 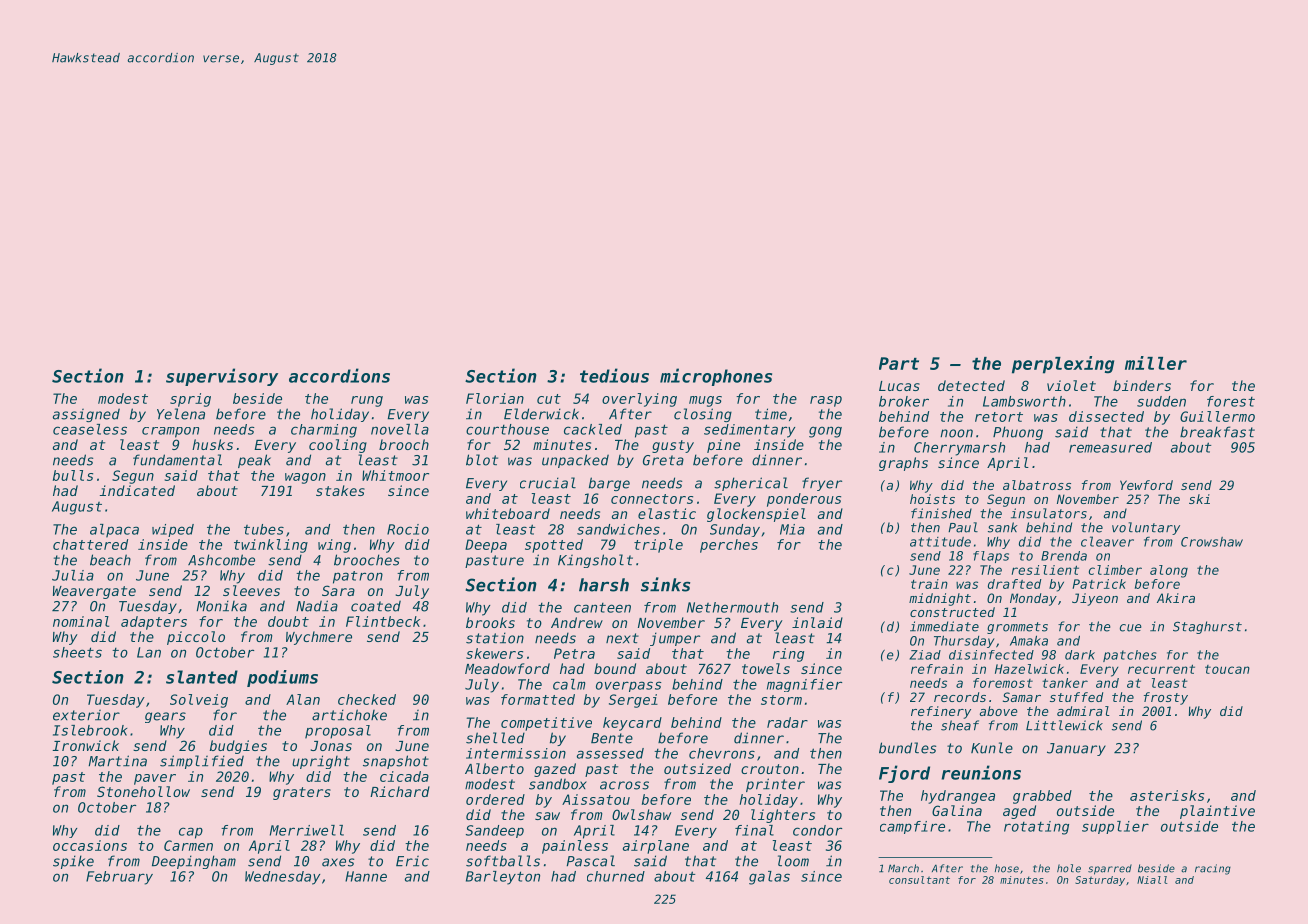 I want to click on nominal, so click(x=81, y=621).
